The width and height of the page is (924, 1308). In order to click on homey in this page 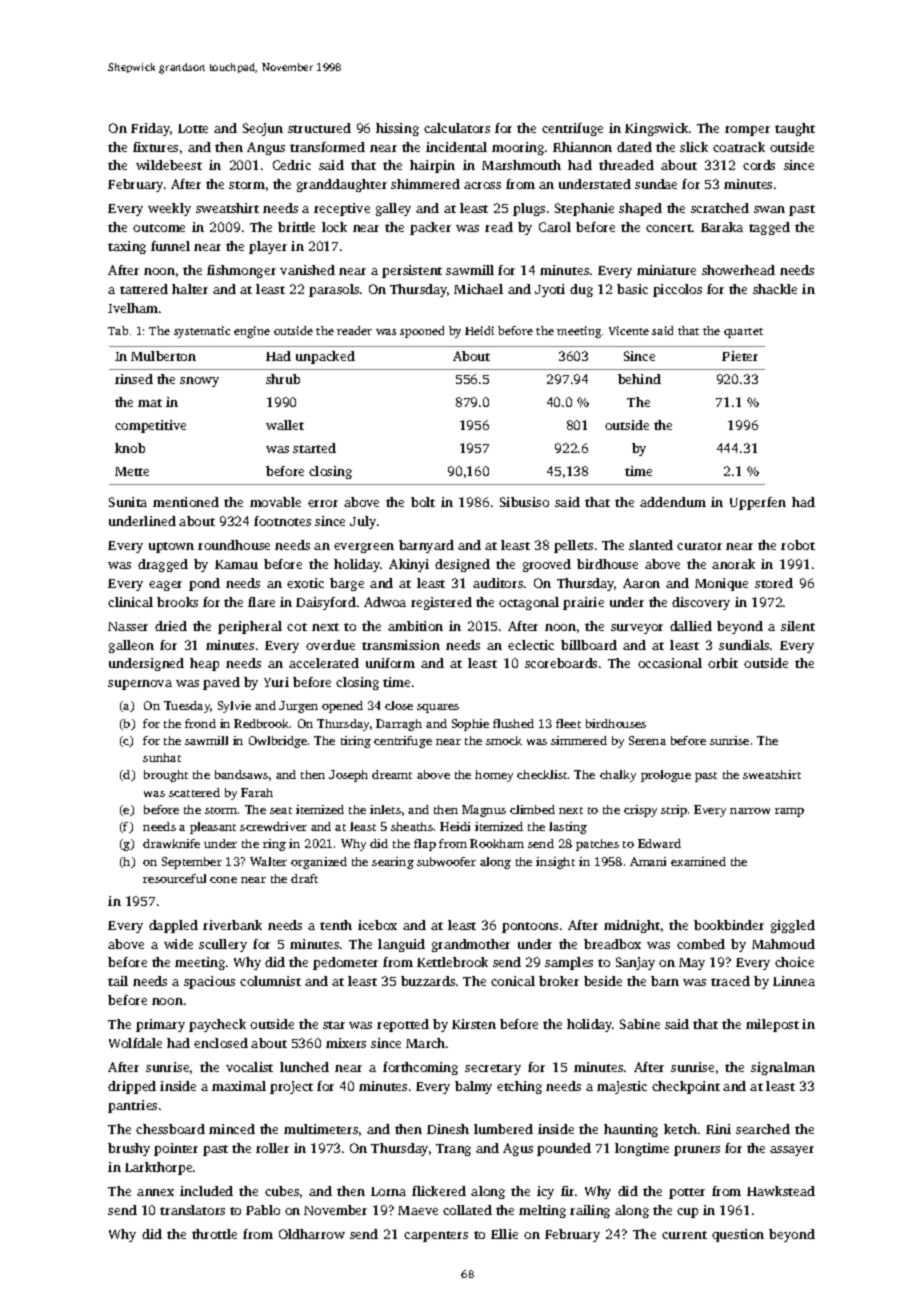, I will do `click(494, 776)`.
